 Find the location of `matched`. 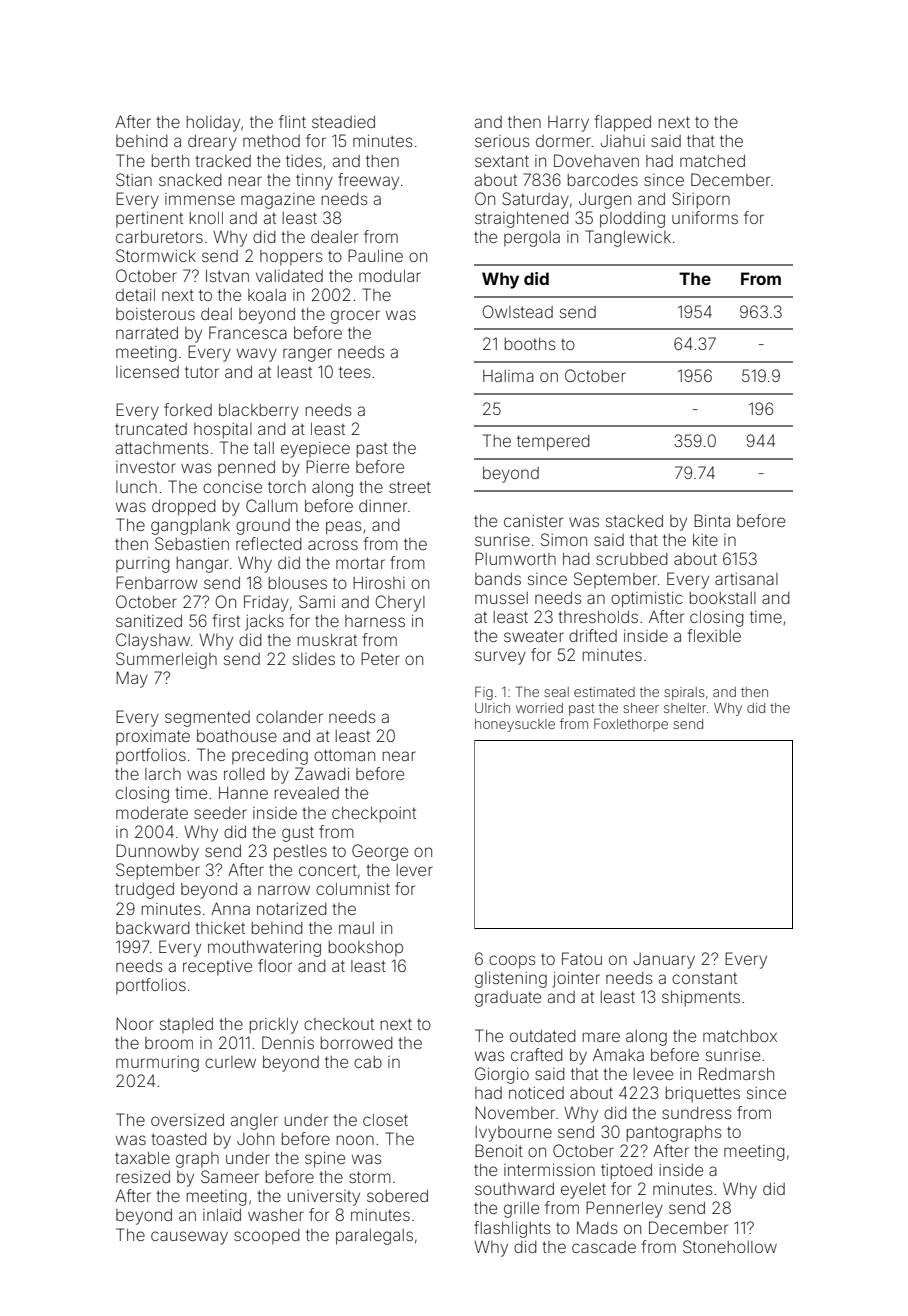

matched is located at coordinates (712, 161).
